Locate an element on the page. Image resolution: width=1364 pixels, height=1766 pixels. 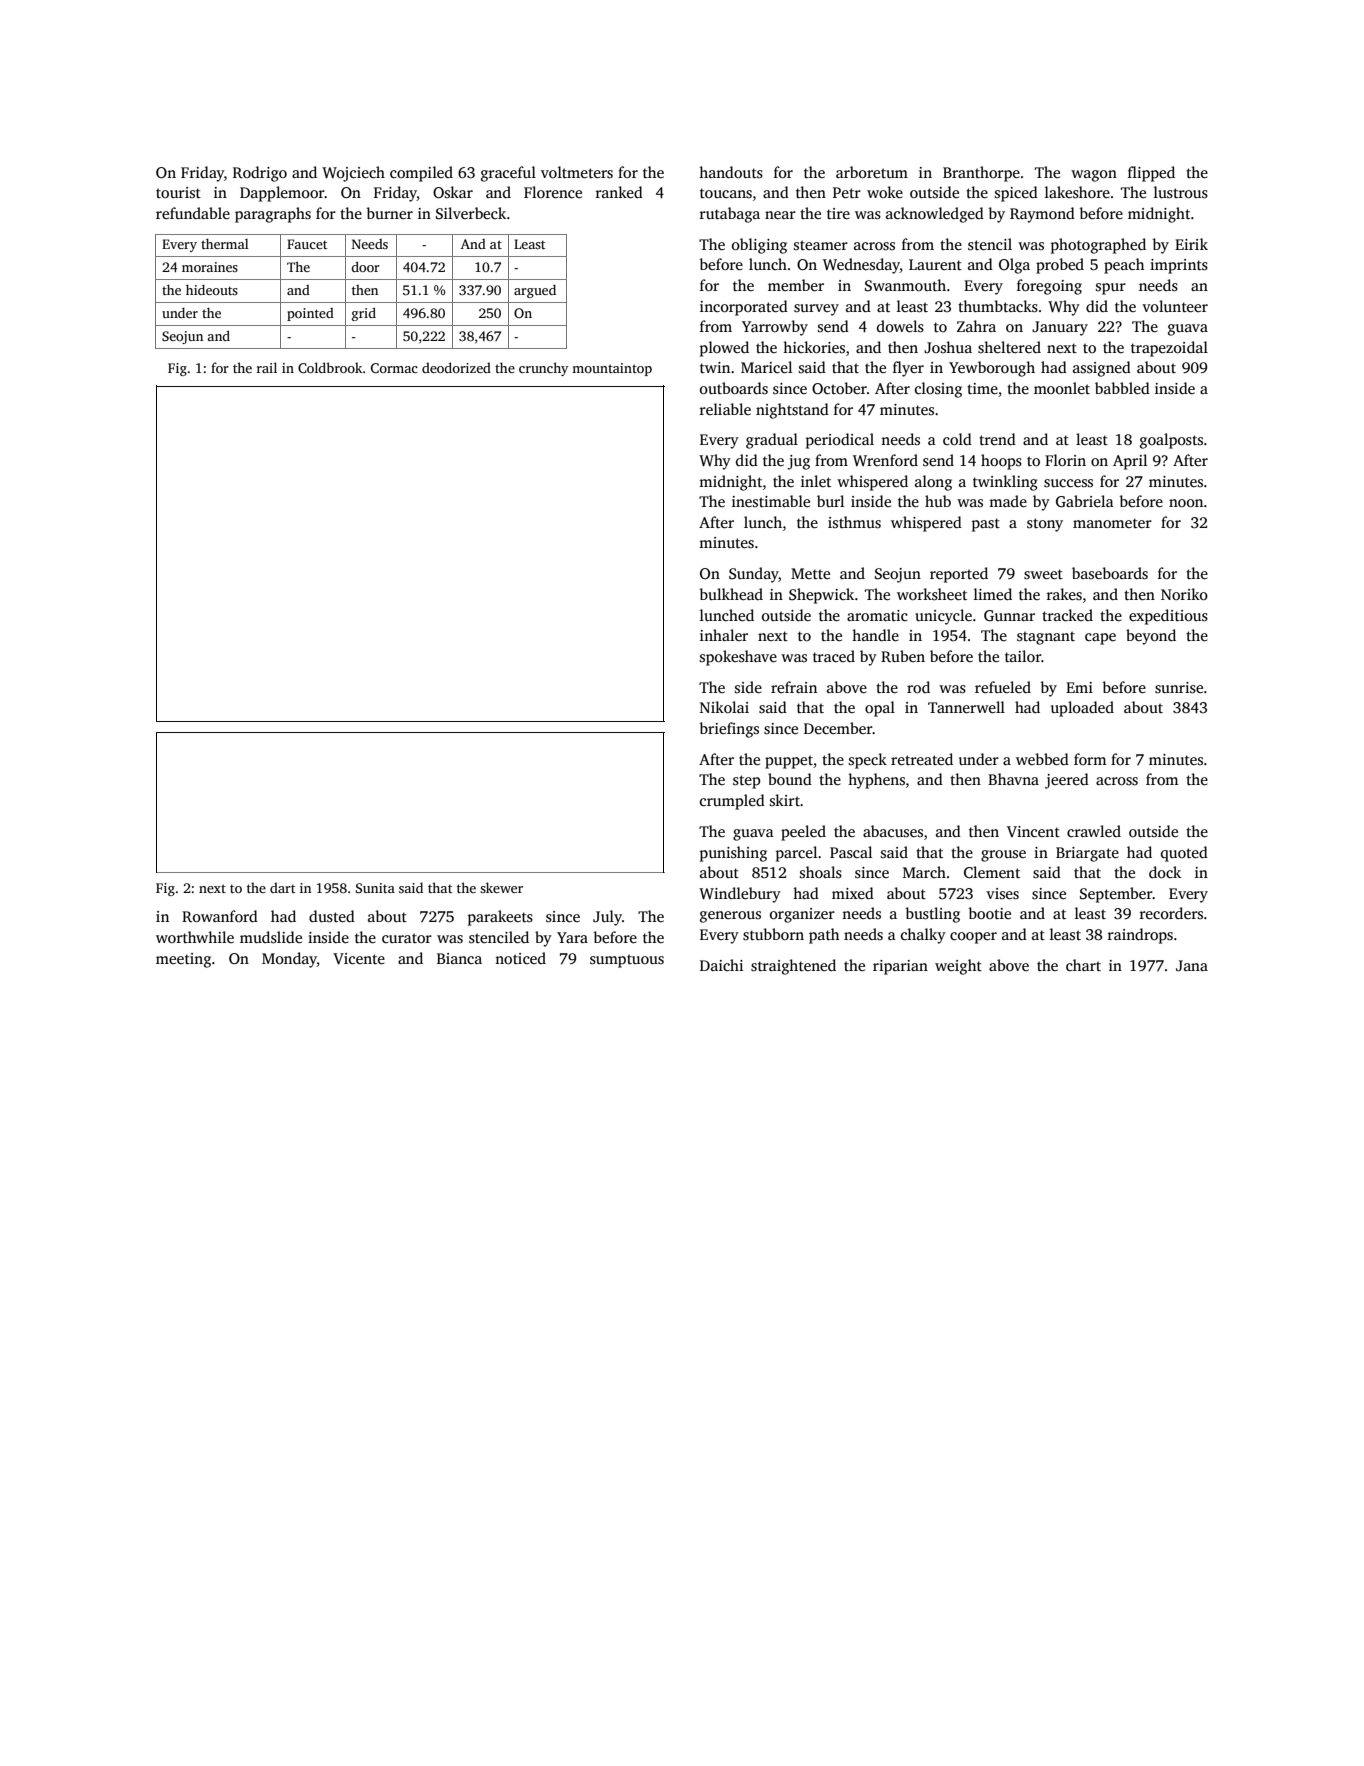
inhaler is located at coordinates (724, 635).
